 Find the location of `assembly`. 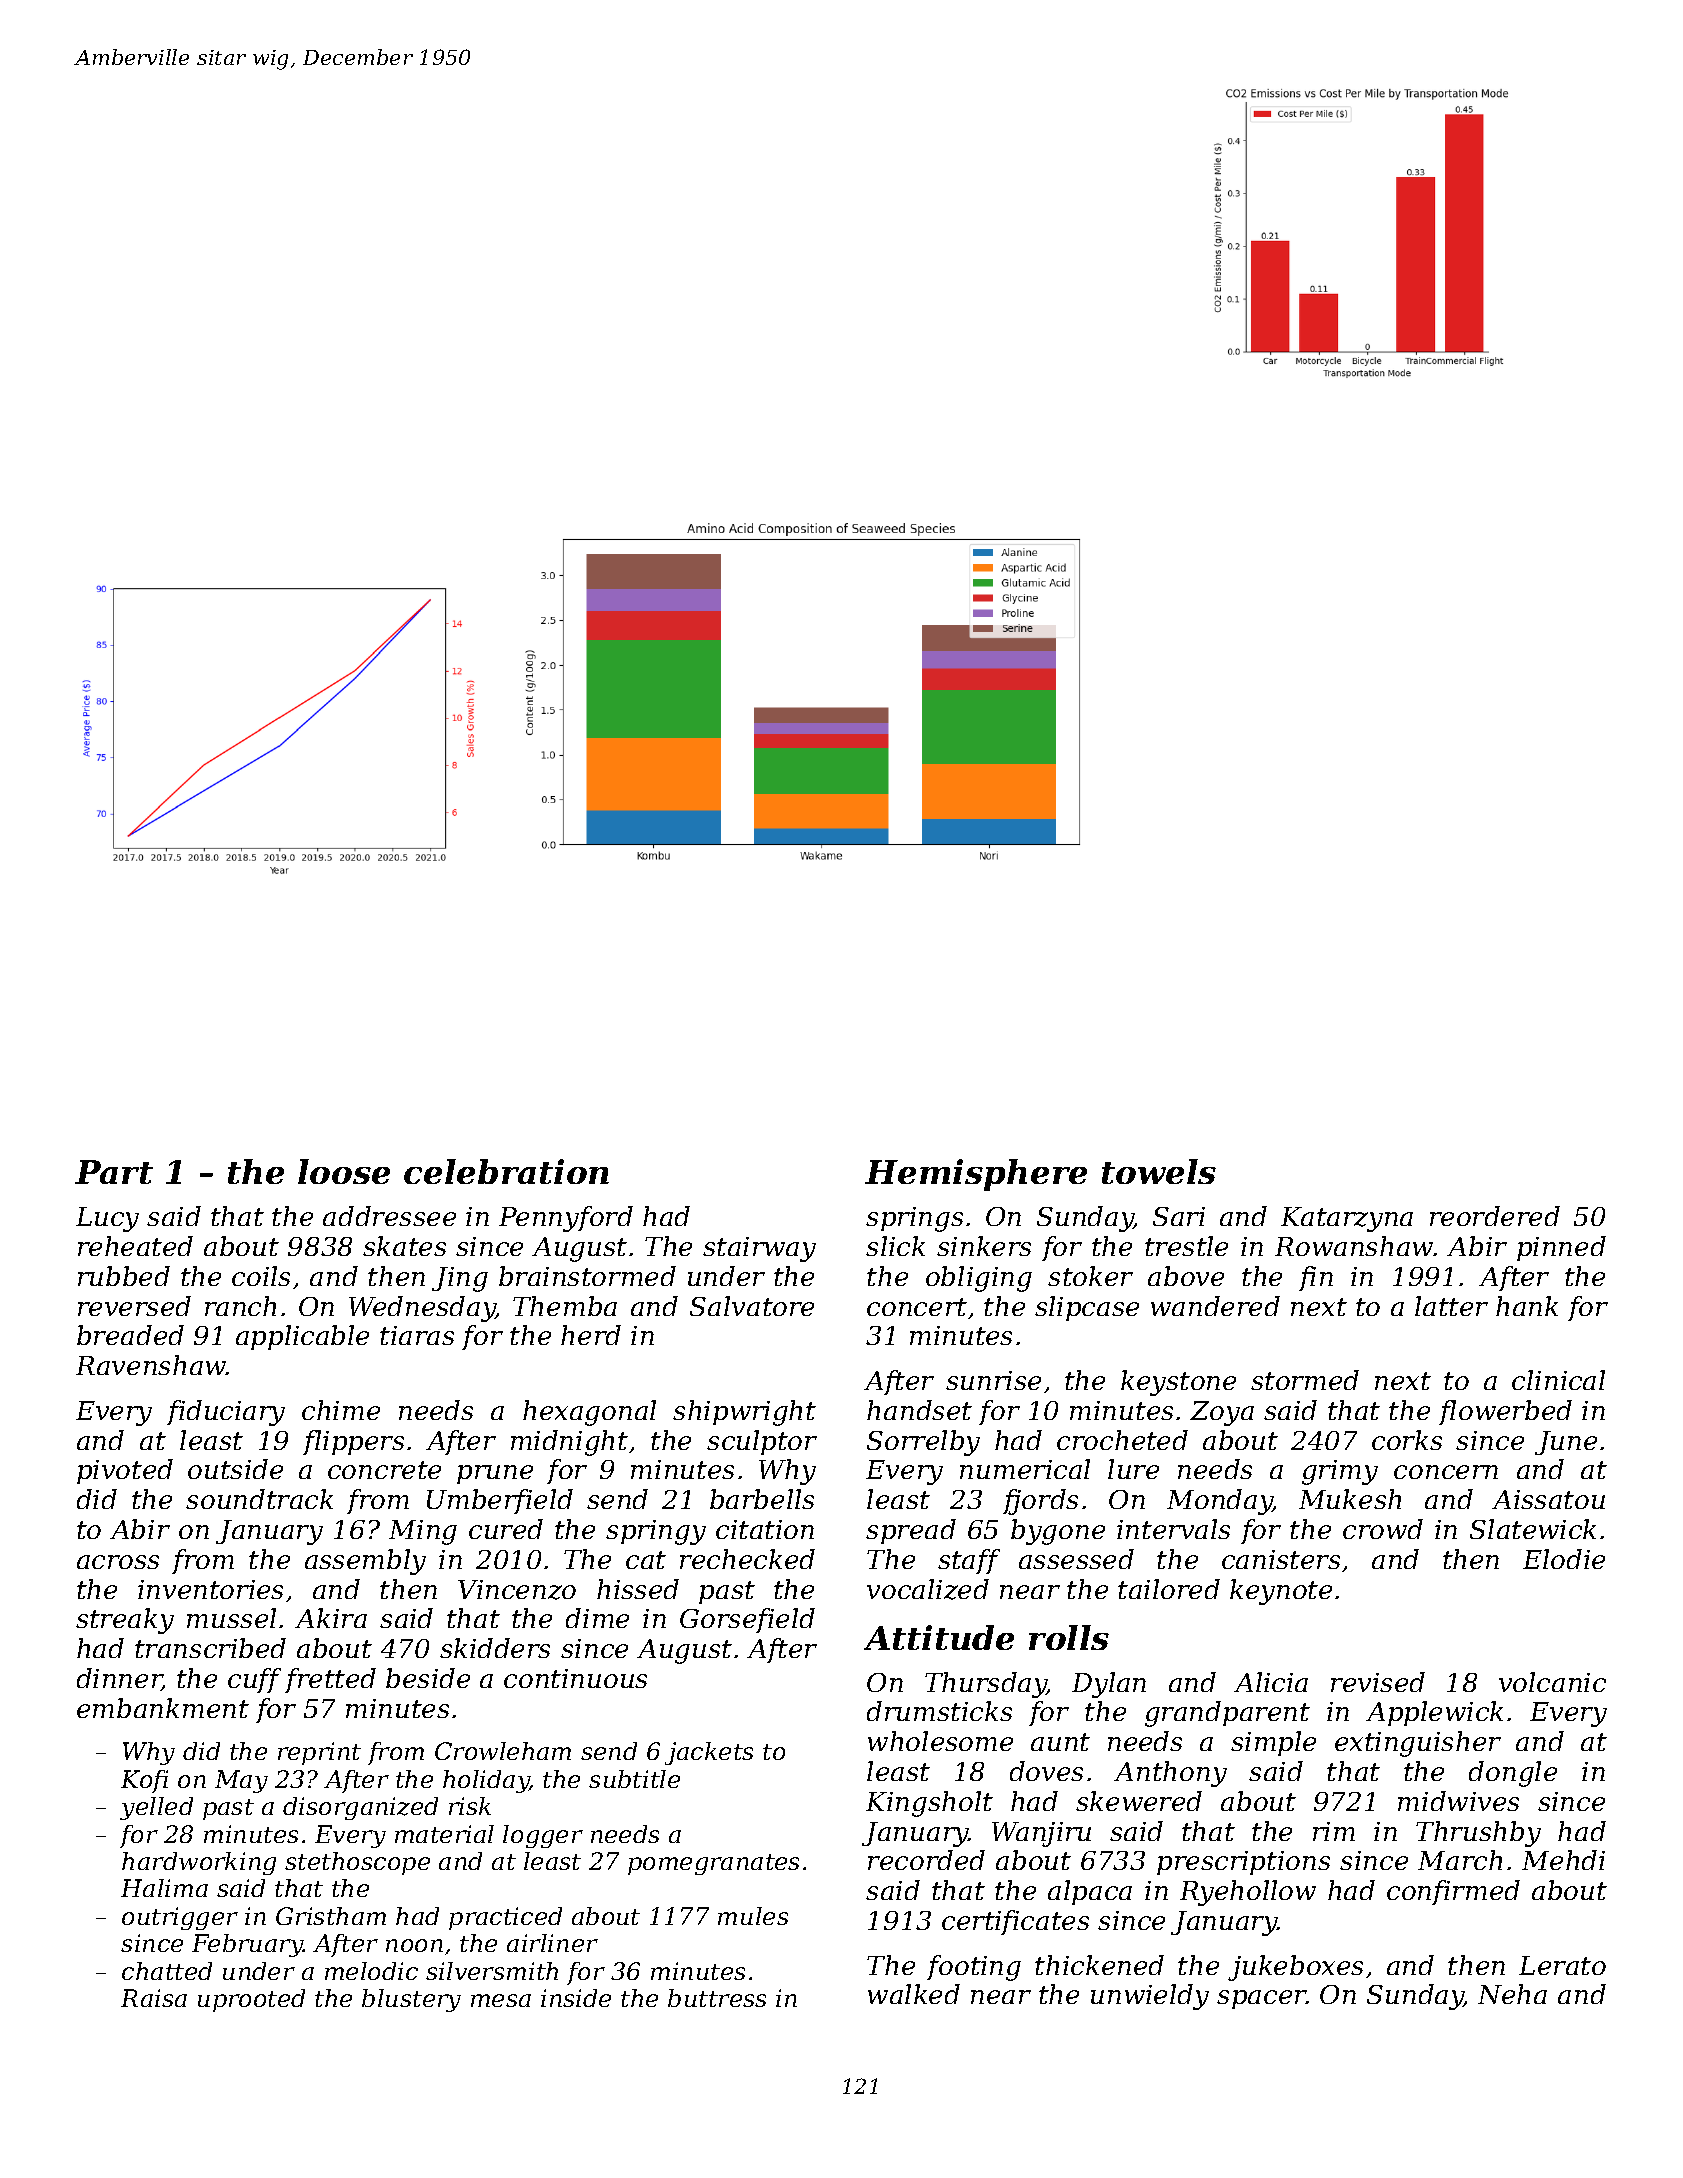

assembly is located at coordinates (365, 1562).
